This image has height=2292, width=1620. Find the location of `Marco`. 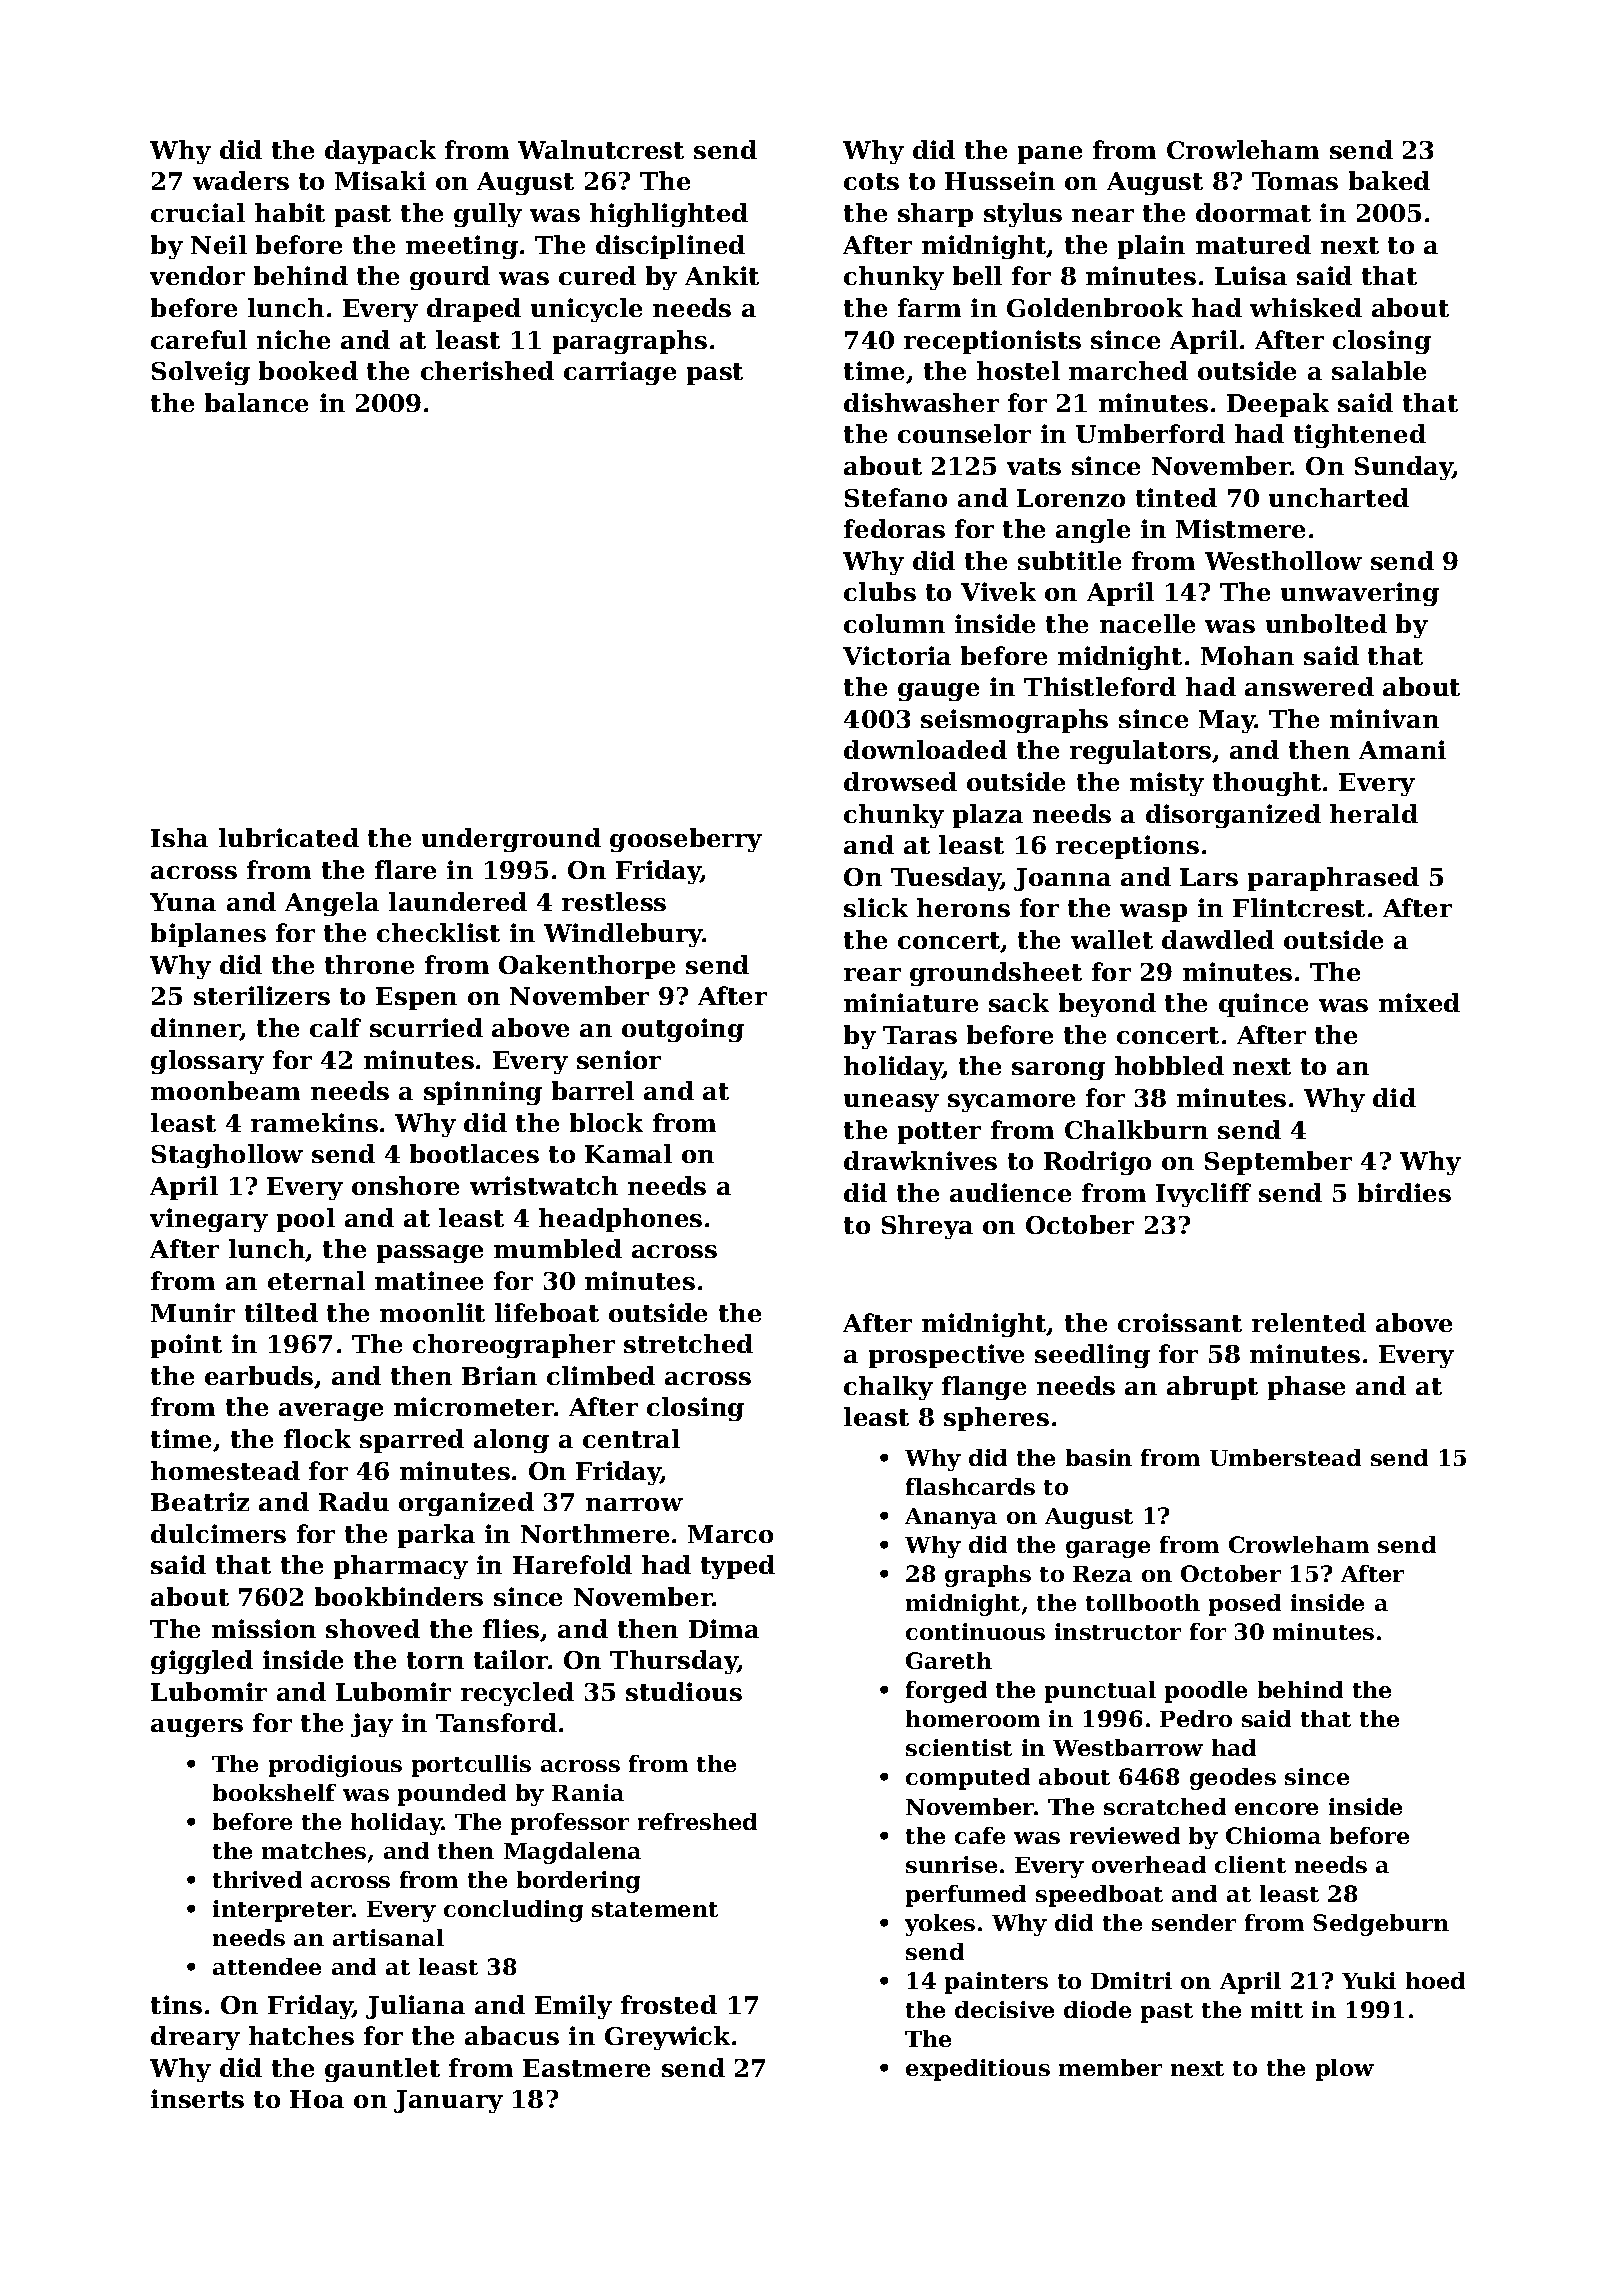

Marco is located at coordinates (730, 1534).
